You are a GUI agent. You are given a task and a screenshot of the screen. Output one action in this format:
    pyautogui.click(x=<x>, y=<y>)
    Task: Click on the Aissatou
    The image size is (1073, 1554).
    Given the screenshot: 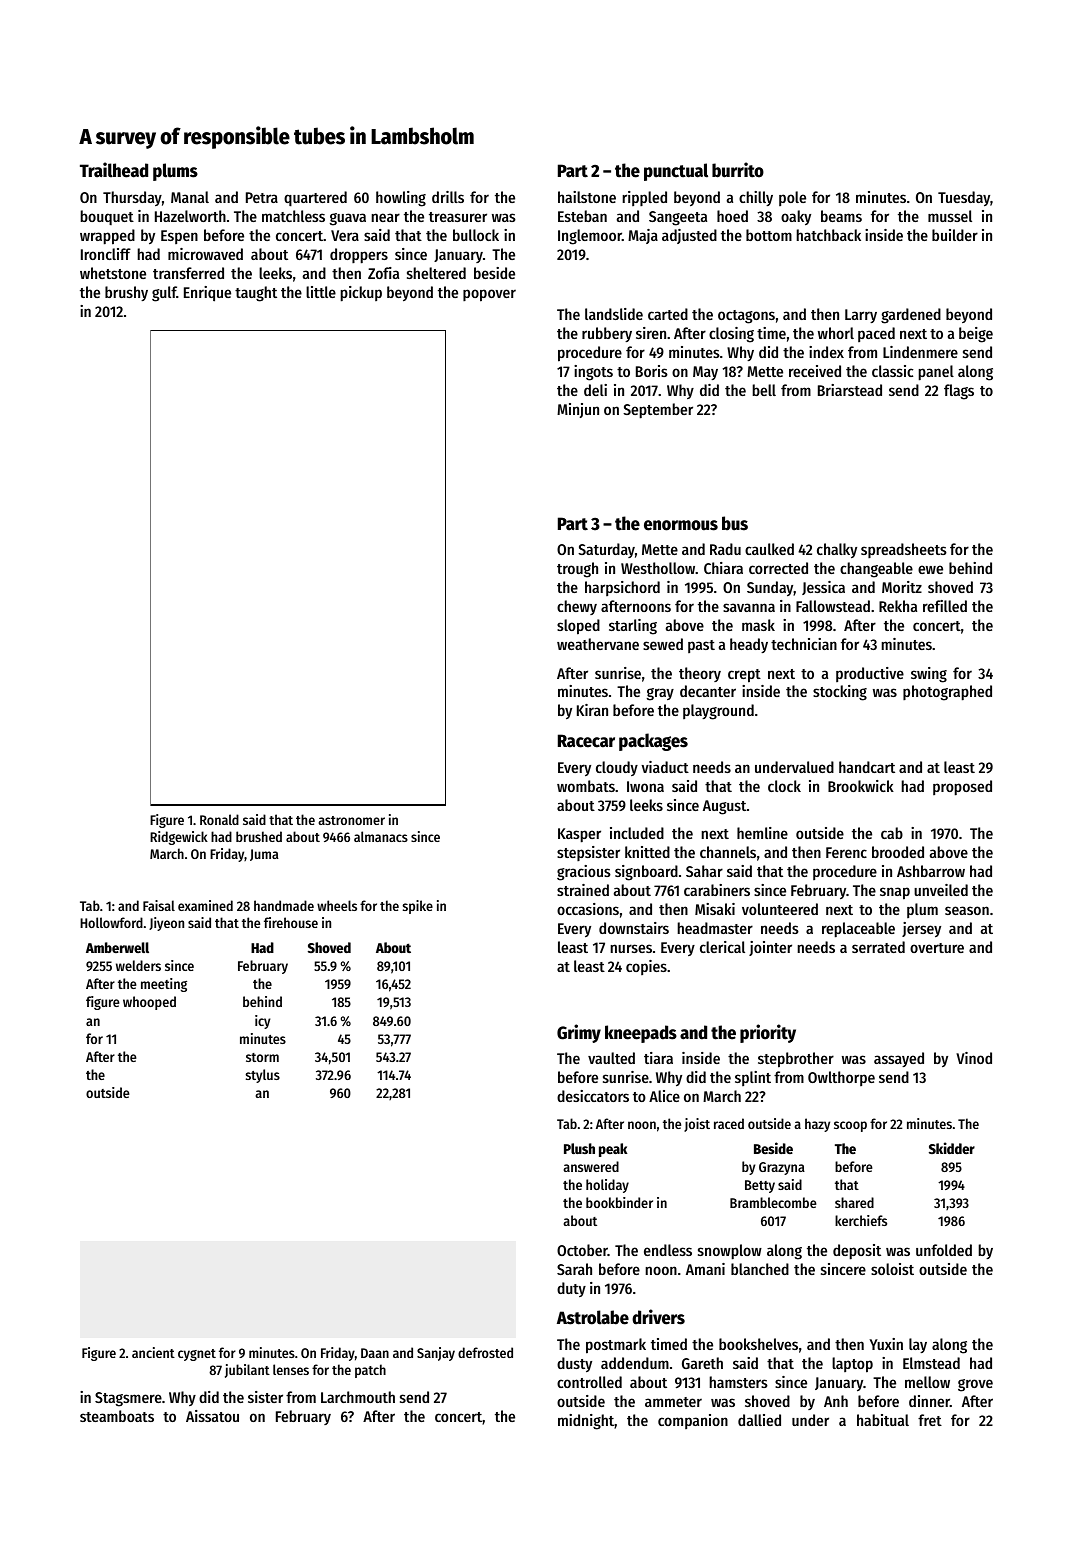 What is the action you would take?
    pyautogui.click(x=212, y=1416)
